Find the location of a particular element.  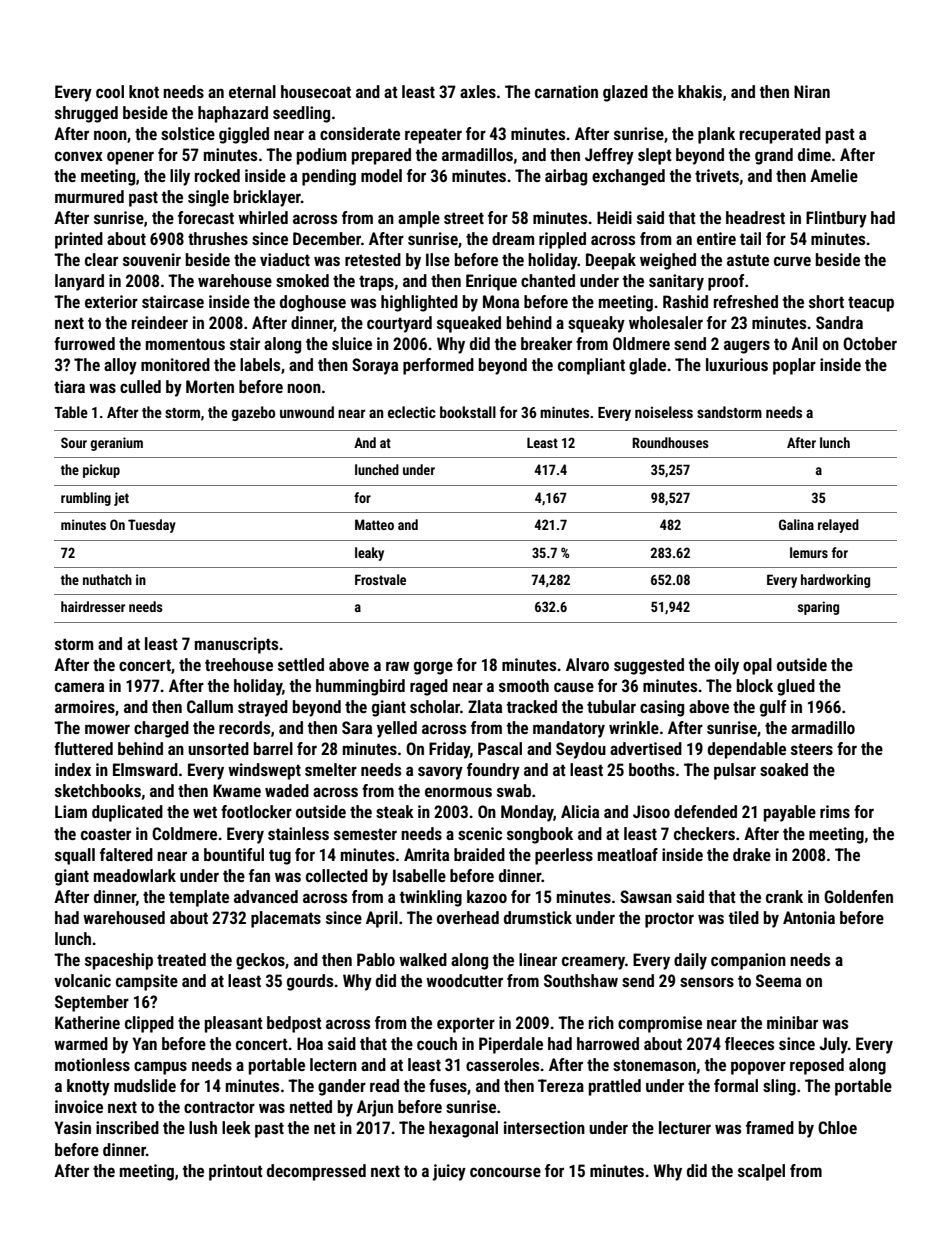

thrushes is located at coordinates (218, 238).
